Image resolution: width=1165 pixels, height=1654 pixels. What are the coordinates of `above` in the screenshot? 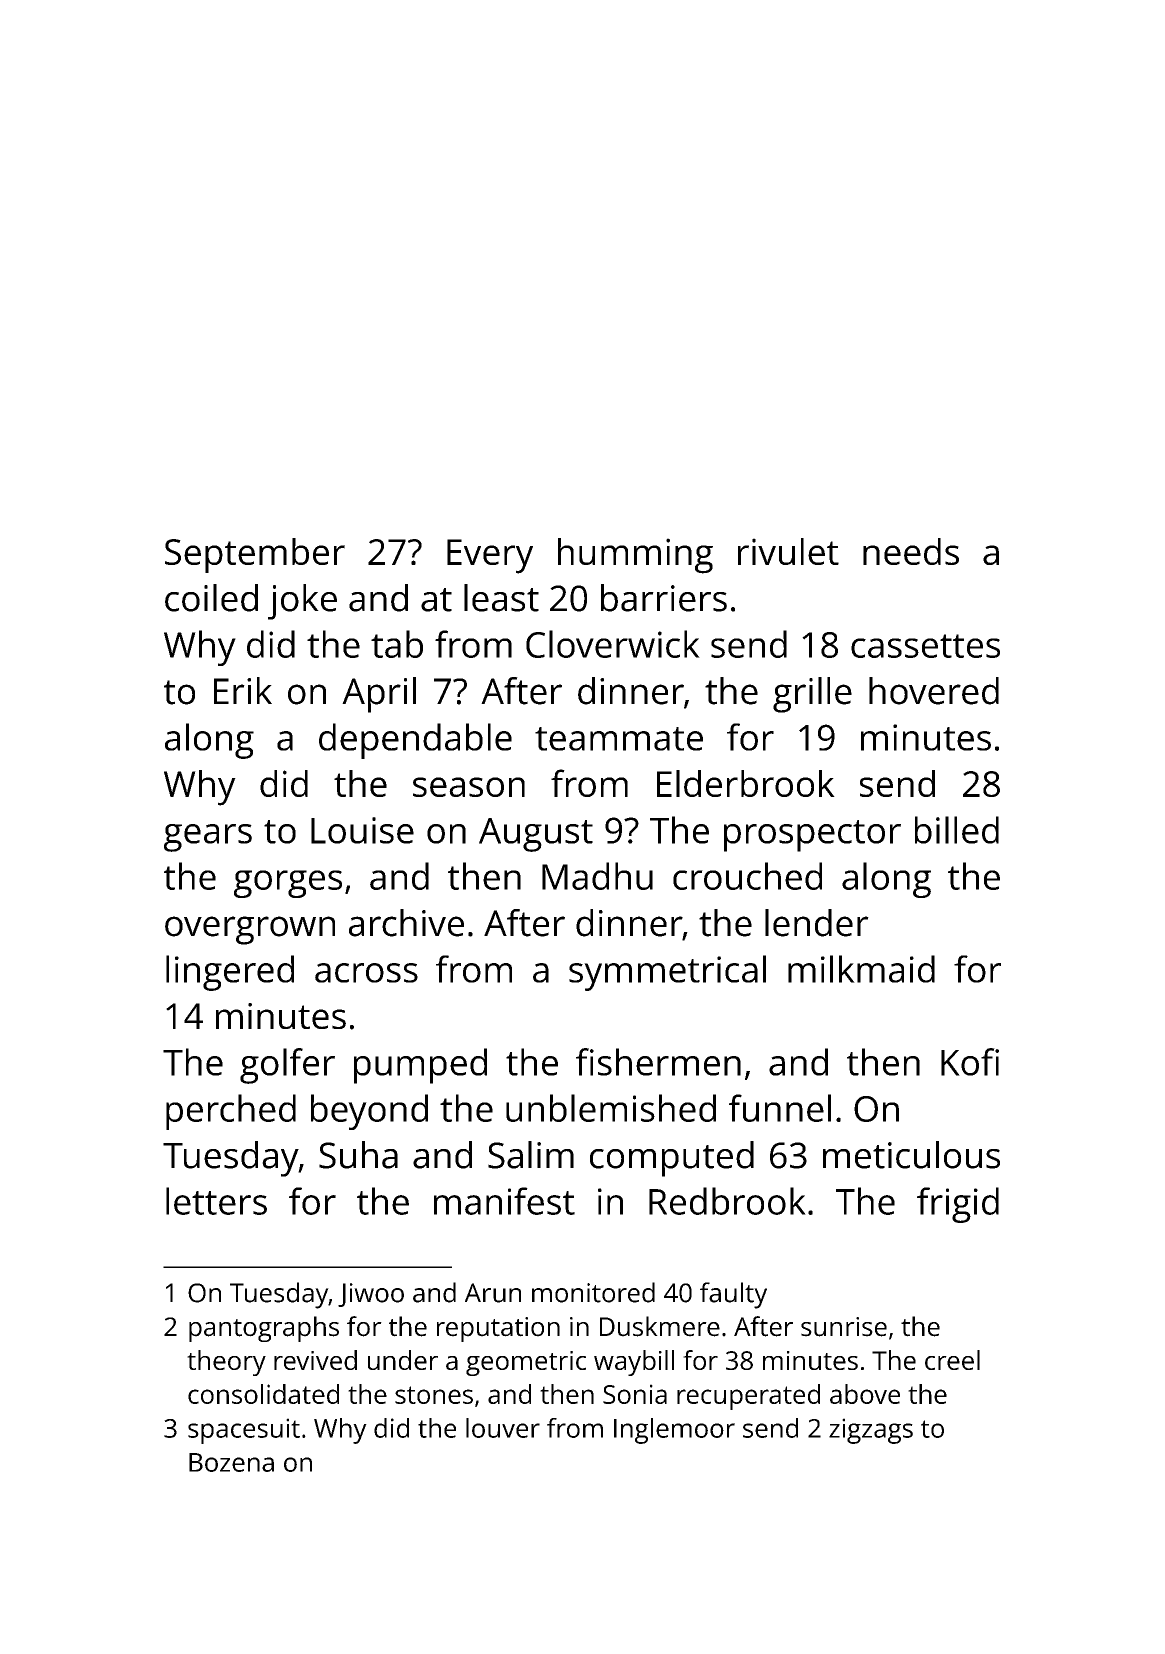 It's located at (865, 1394).
